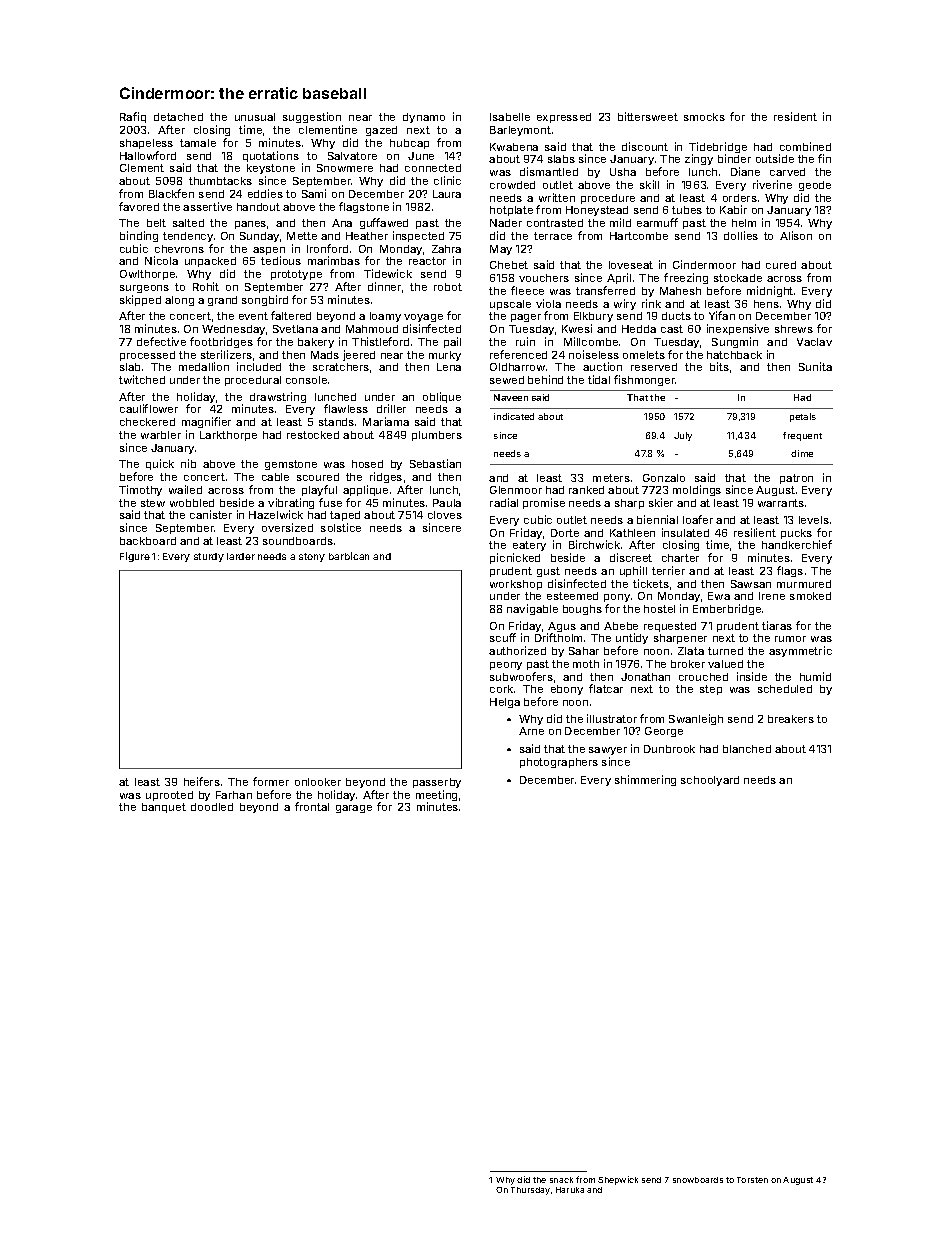  What do you see at coordinates (164, 808) in the screenshot?
I see `banquet` at bounding box center [164, 808].
